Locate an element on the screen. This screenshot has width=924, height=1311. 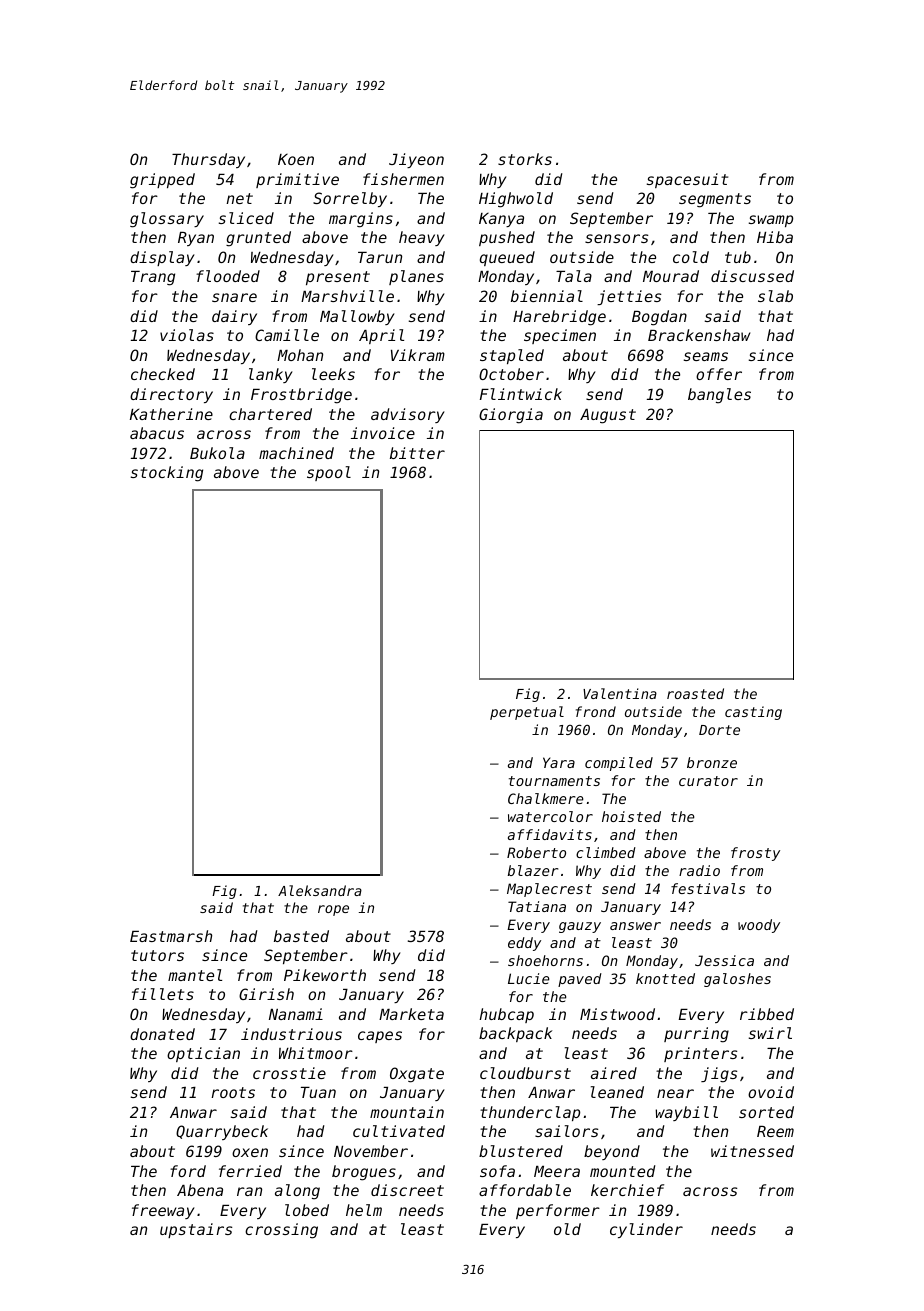
Dorte is located at coordinates (719, 730).
